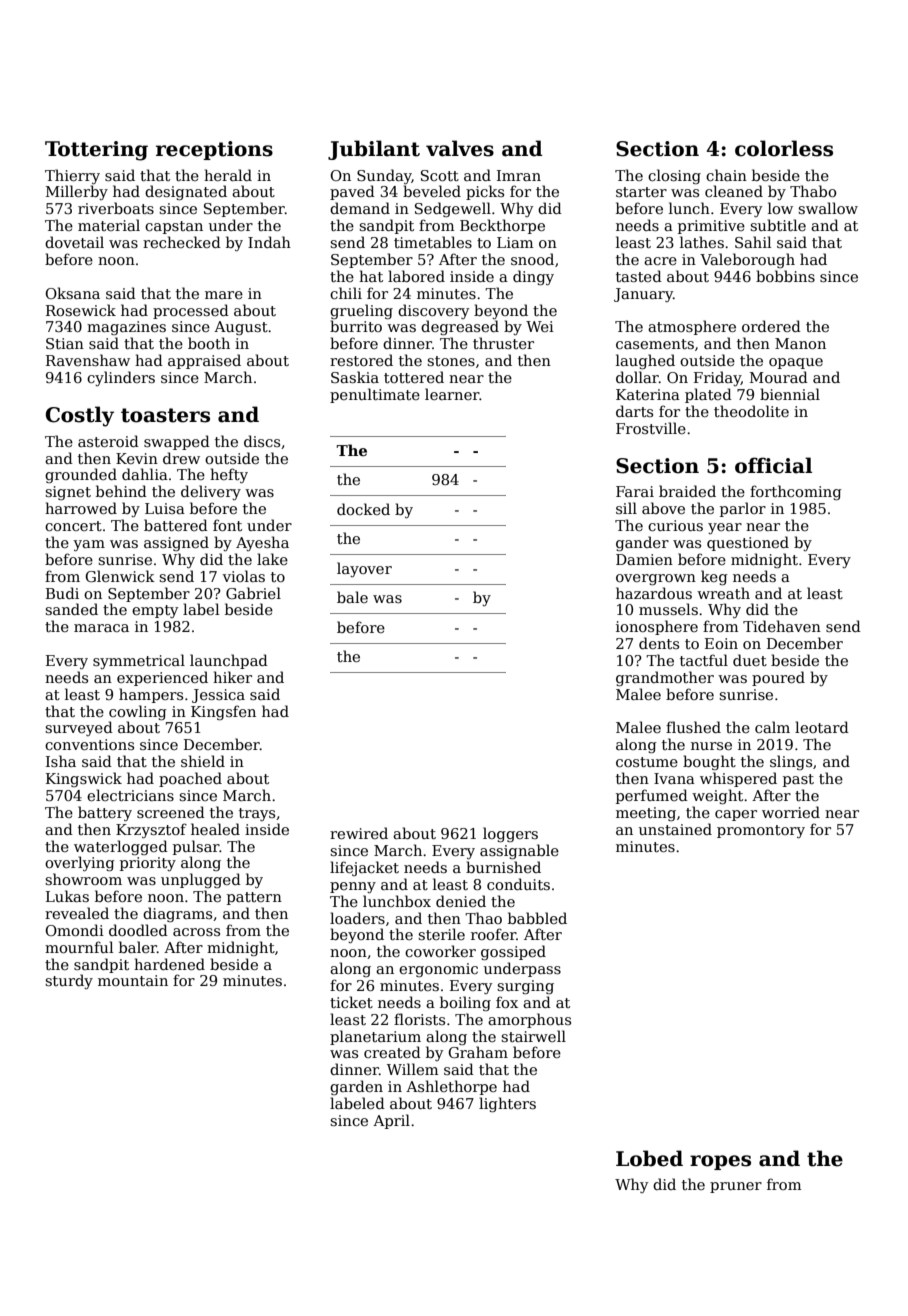  Describe the element at coordinates (363, 509) in the image. I see `docked` at that location.
